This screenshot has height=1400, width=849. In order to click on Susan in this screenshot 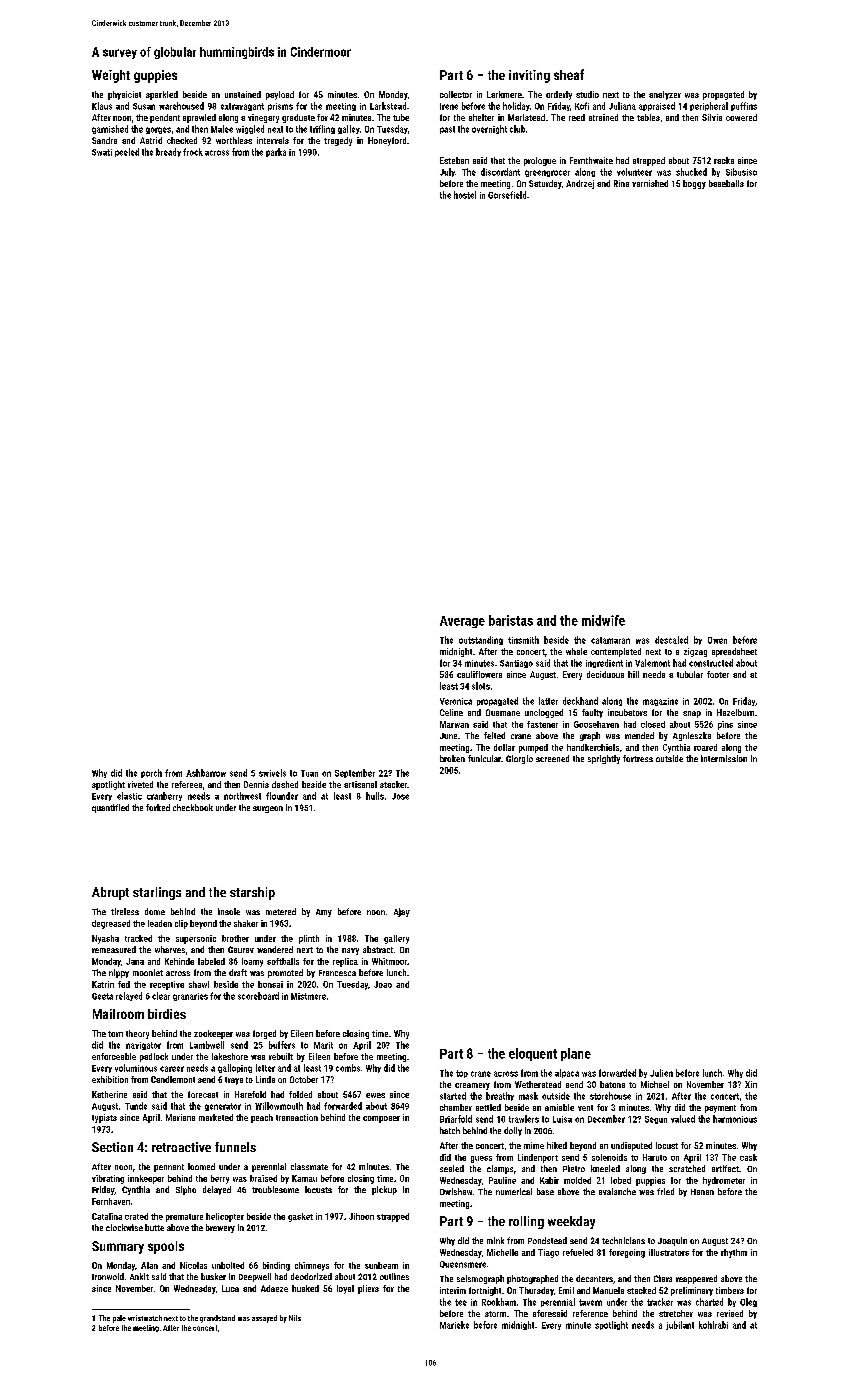, I will do `click(144, 106)`.
